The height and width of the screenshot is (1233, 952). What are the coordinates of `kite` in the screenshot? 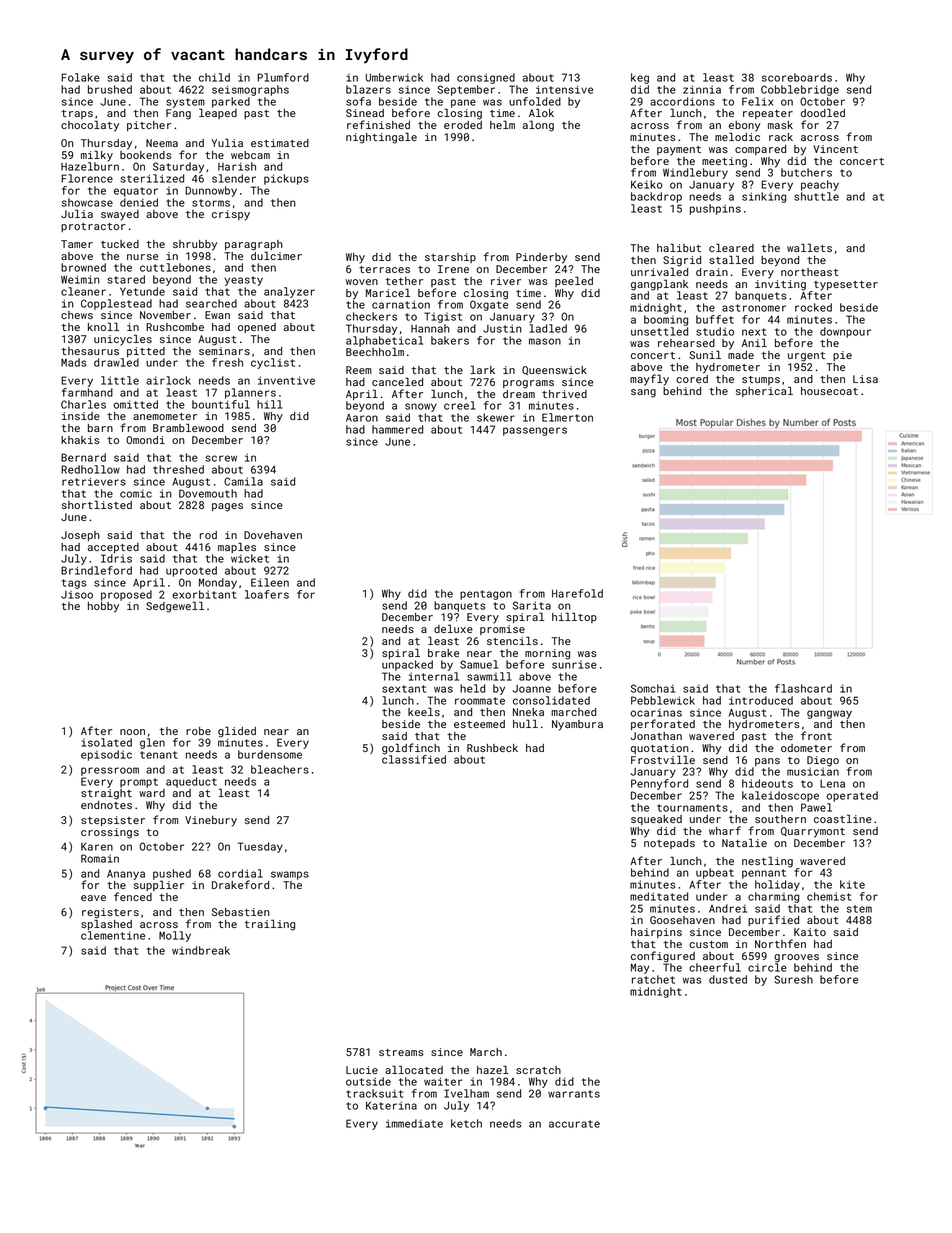 It's located at (852, 884).
